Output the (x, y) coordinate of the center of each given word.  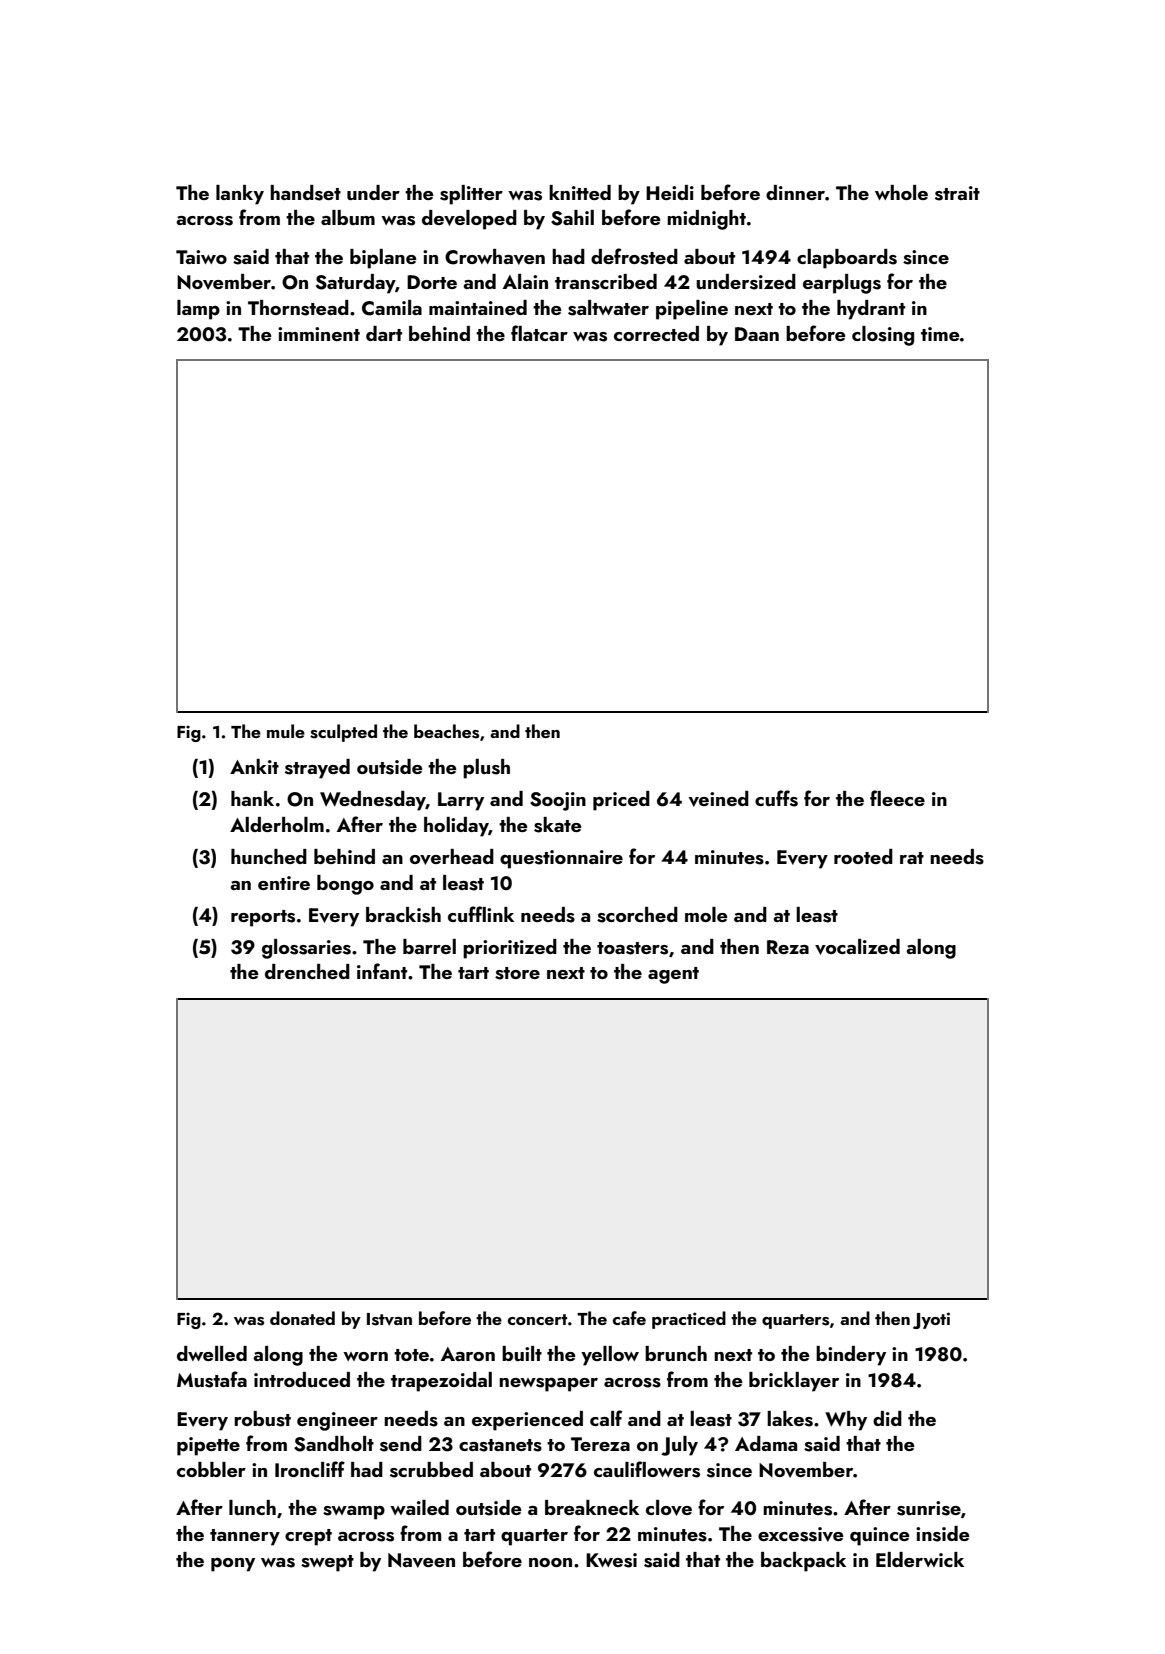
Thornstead (298, 308)
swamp (354, 1513)
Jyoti (931, 1320)
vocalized (857, 947)
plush (486, 769)
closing (883, 336)
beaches (446, 731)
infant (382, 971)
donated (302, 1318)
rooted (863, 856)
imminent (319, 334)
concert (537, 1319)
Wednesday (373, 801)
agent (673, 975)
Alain (525, 281)
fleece (897, 798)
